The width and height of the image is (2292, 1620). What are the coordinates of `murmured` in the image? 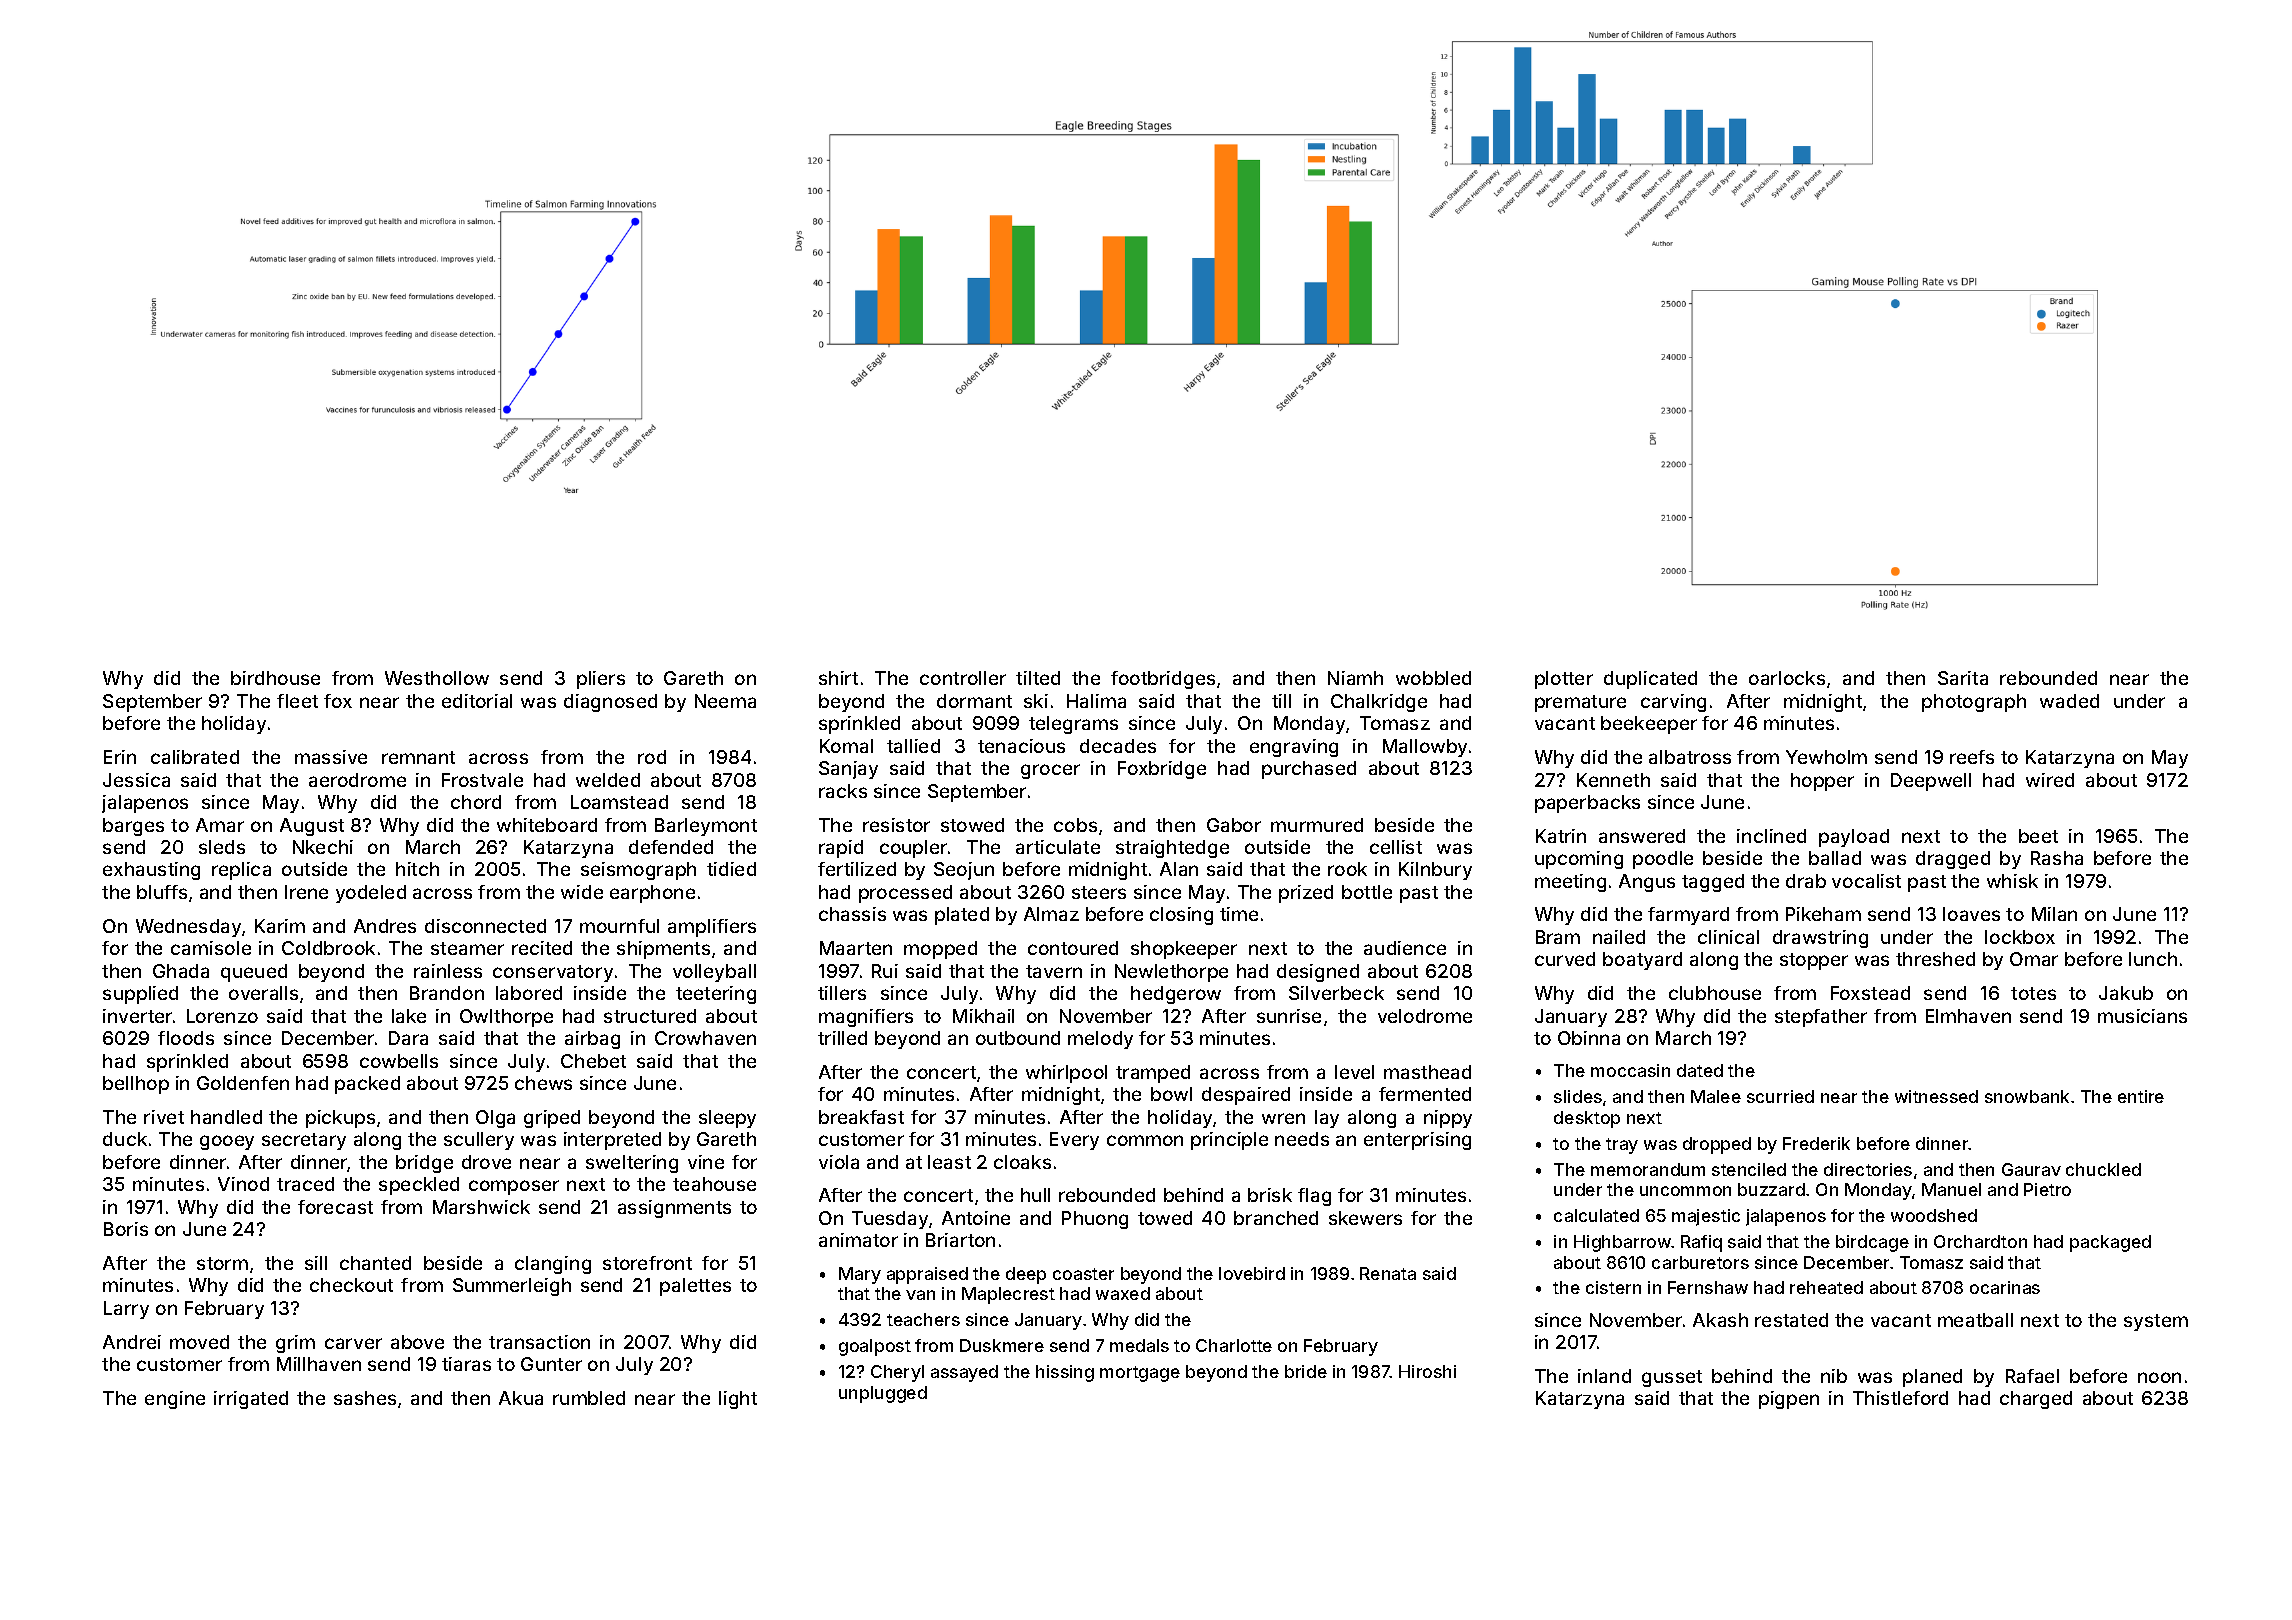 It's located at (1317, 825).
